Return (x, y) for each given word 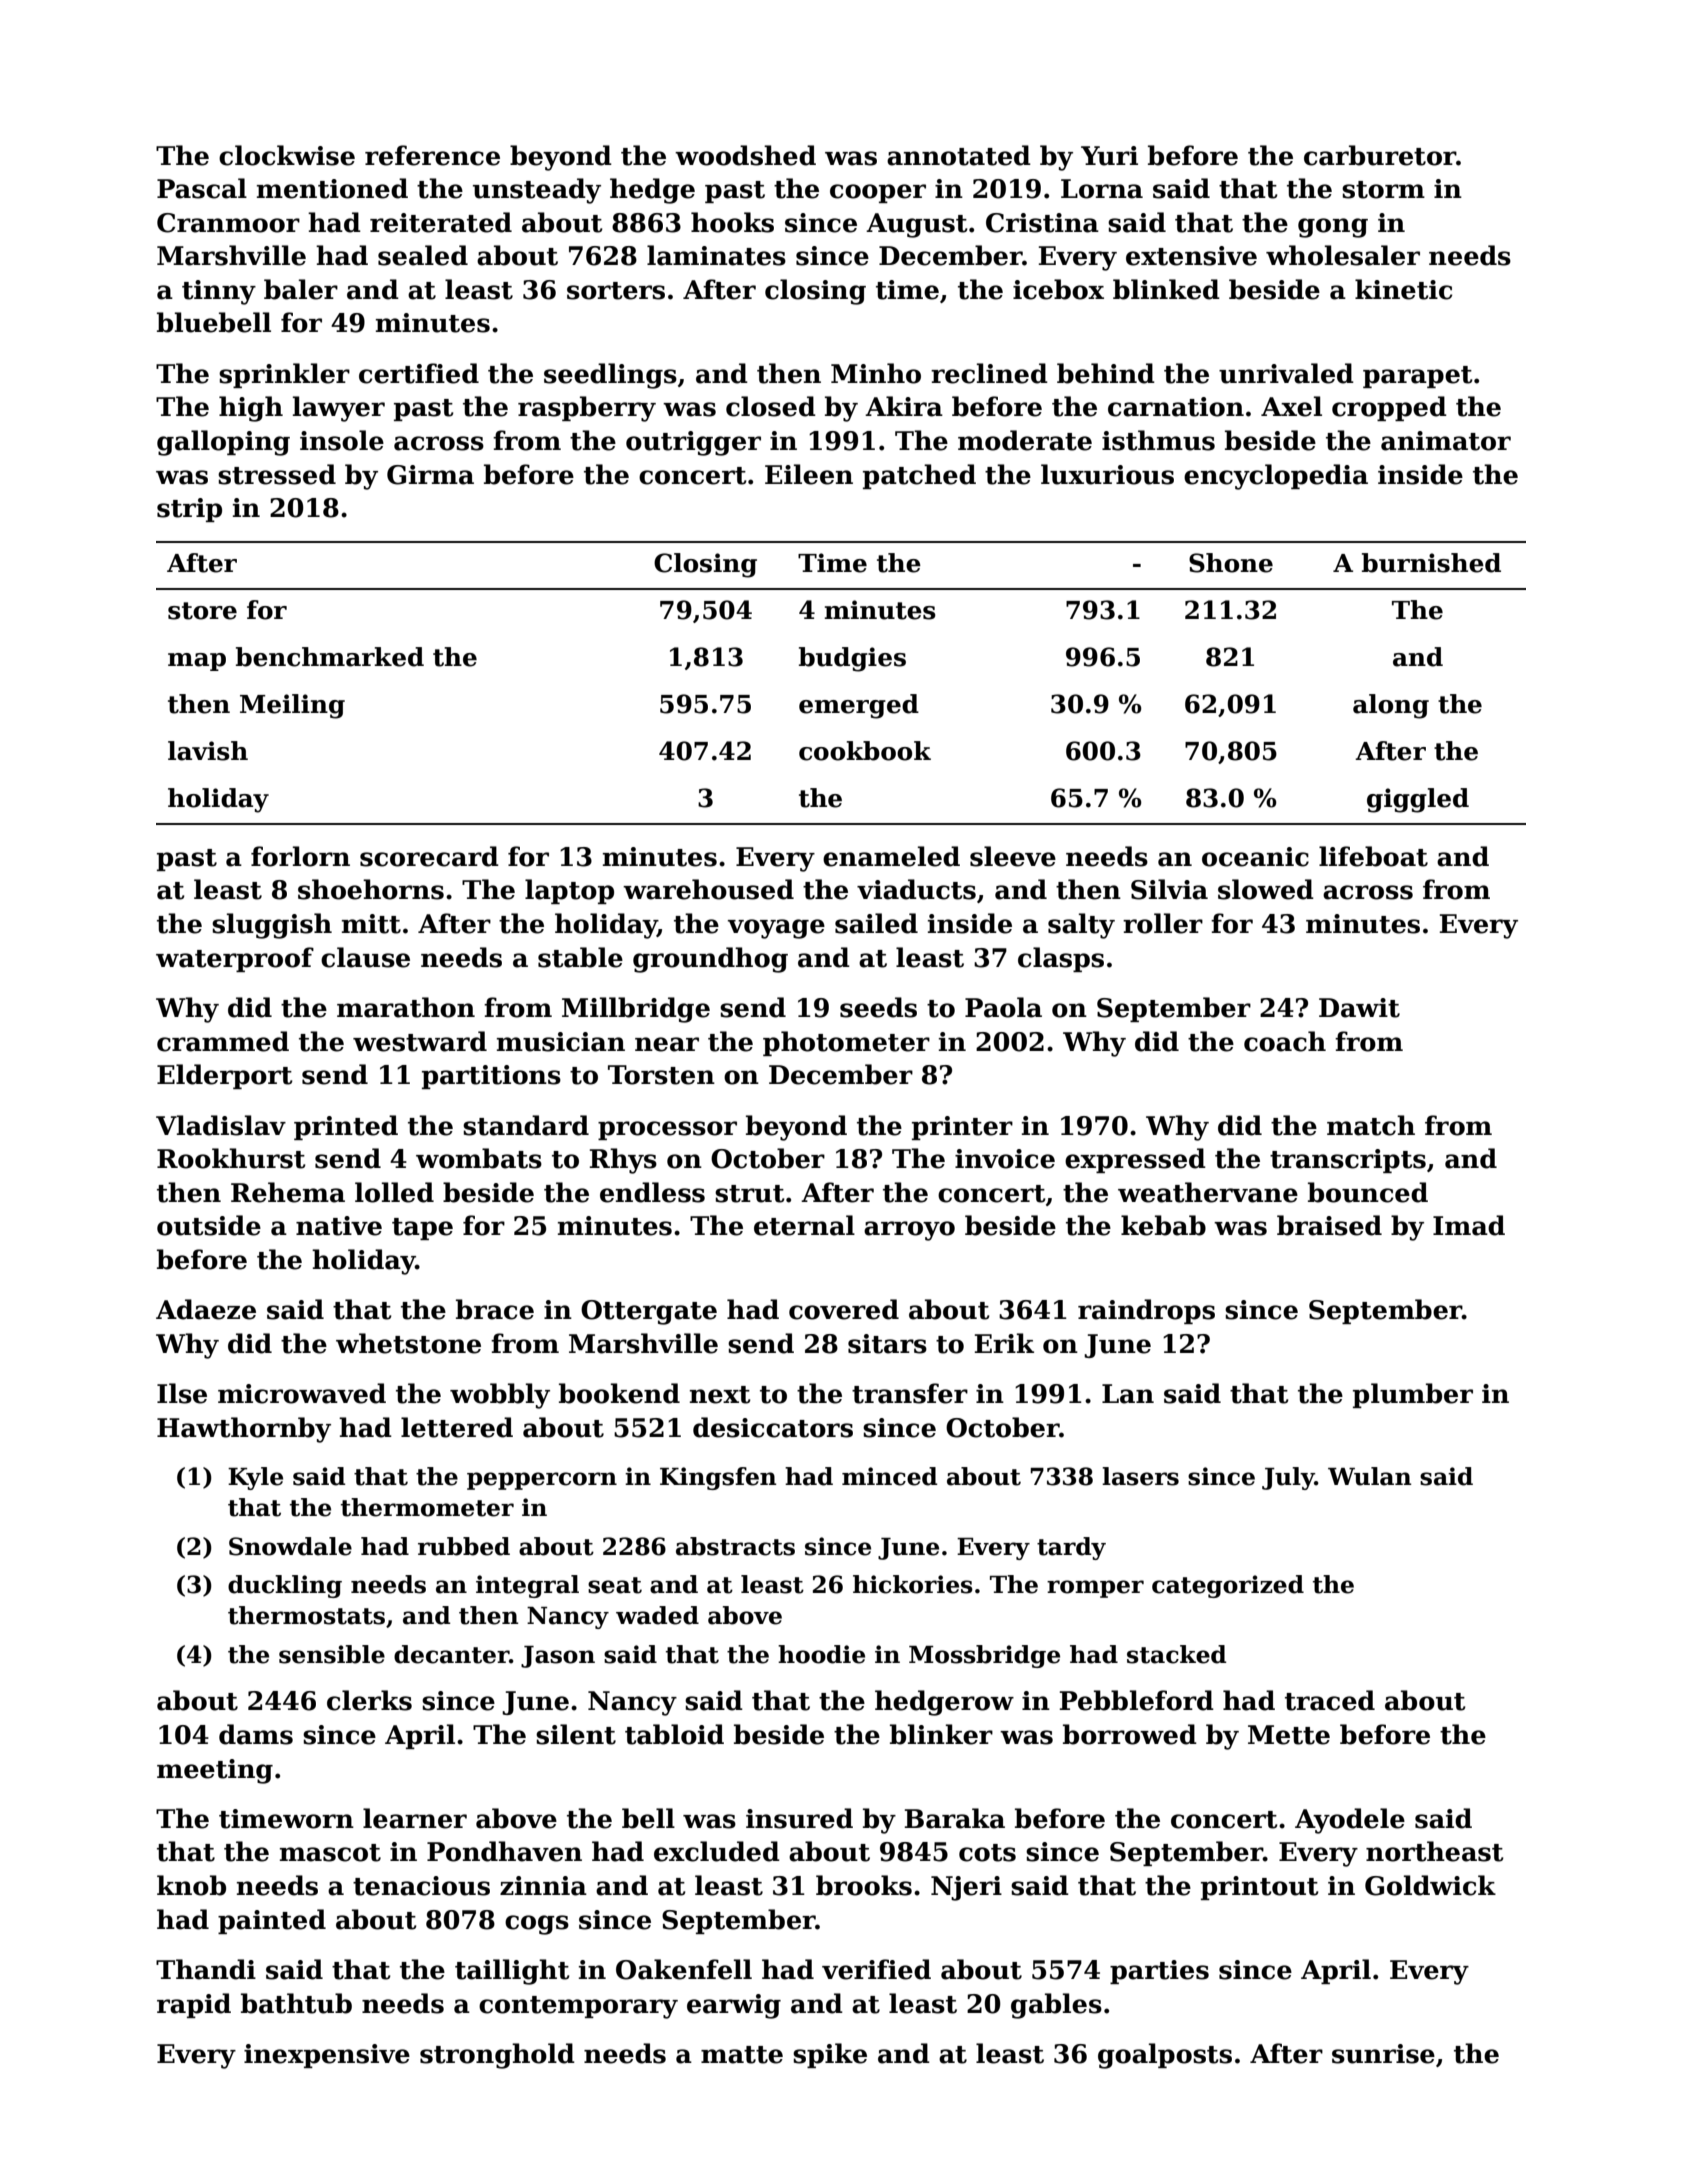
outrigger (693, 443)
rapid (194, 2005)
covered (844, 1309)
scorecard (429, 856)
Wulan (1370, 1476)
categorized (1228, 1586)
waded (657, 1615)
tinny (219, 292)
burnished (1431, 563)
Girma (430, 475)
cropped (1389, 408)
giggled (1418, 800)
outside (209, 1225)
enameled (891, 856)
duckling (285, 1586)
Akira (904, 406)
